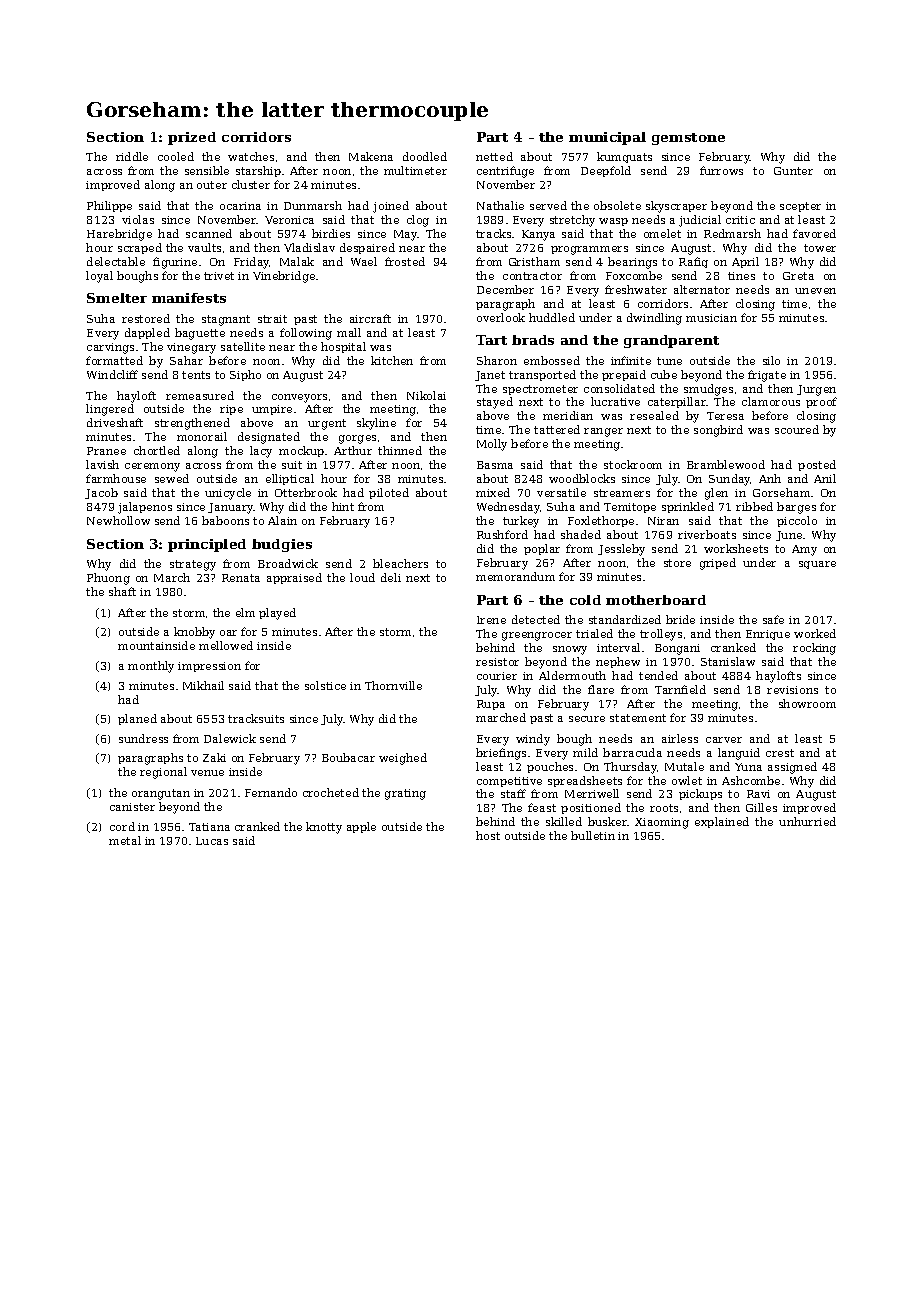 The width and height of the screenshot is (924, 1308). What do you see at coordinates (258, 171) in the screenshot?
I see `starship` at bounding box center [258, 171].
